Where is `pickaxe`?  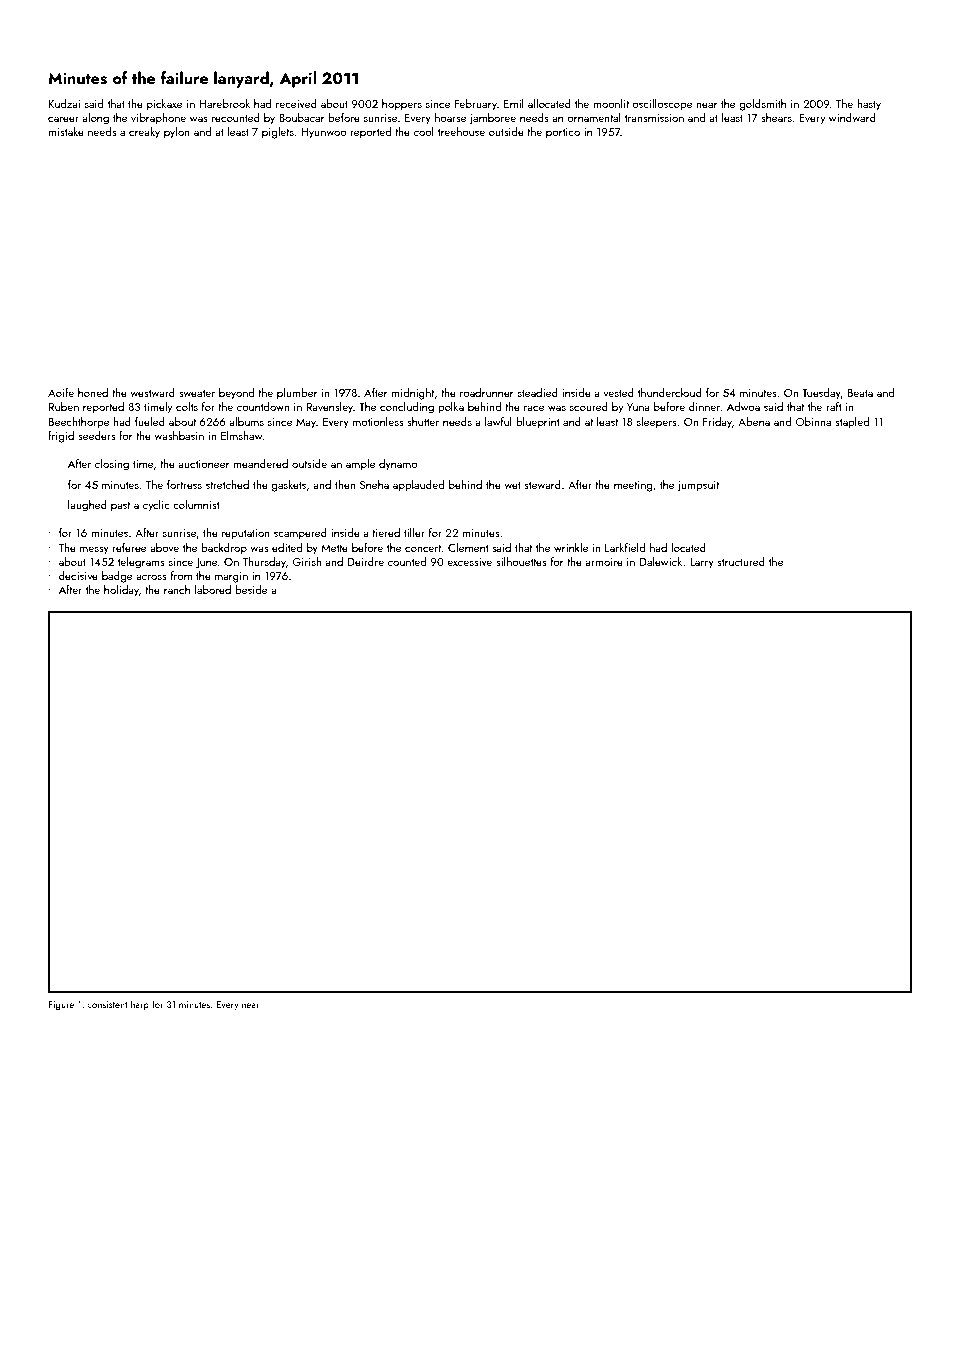
pickaxe is located at coordinates (164, 105).
